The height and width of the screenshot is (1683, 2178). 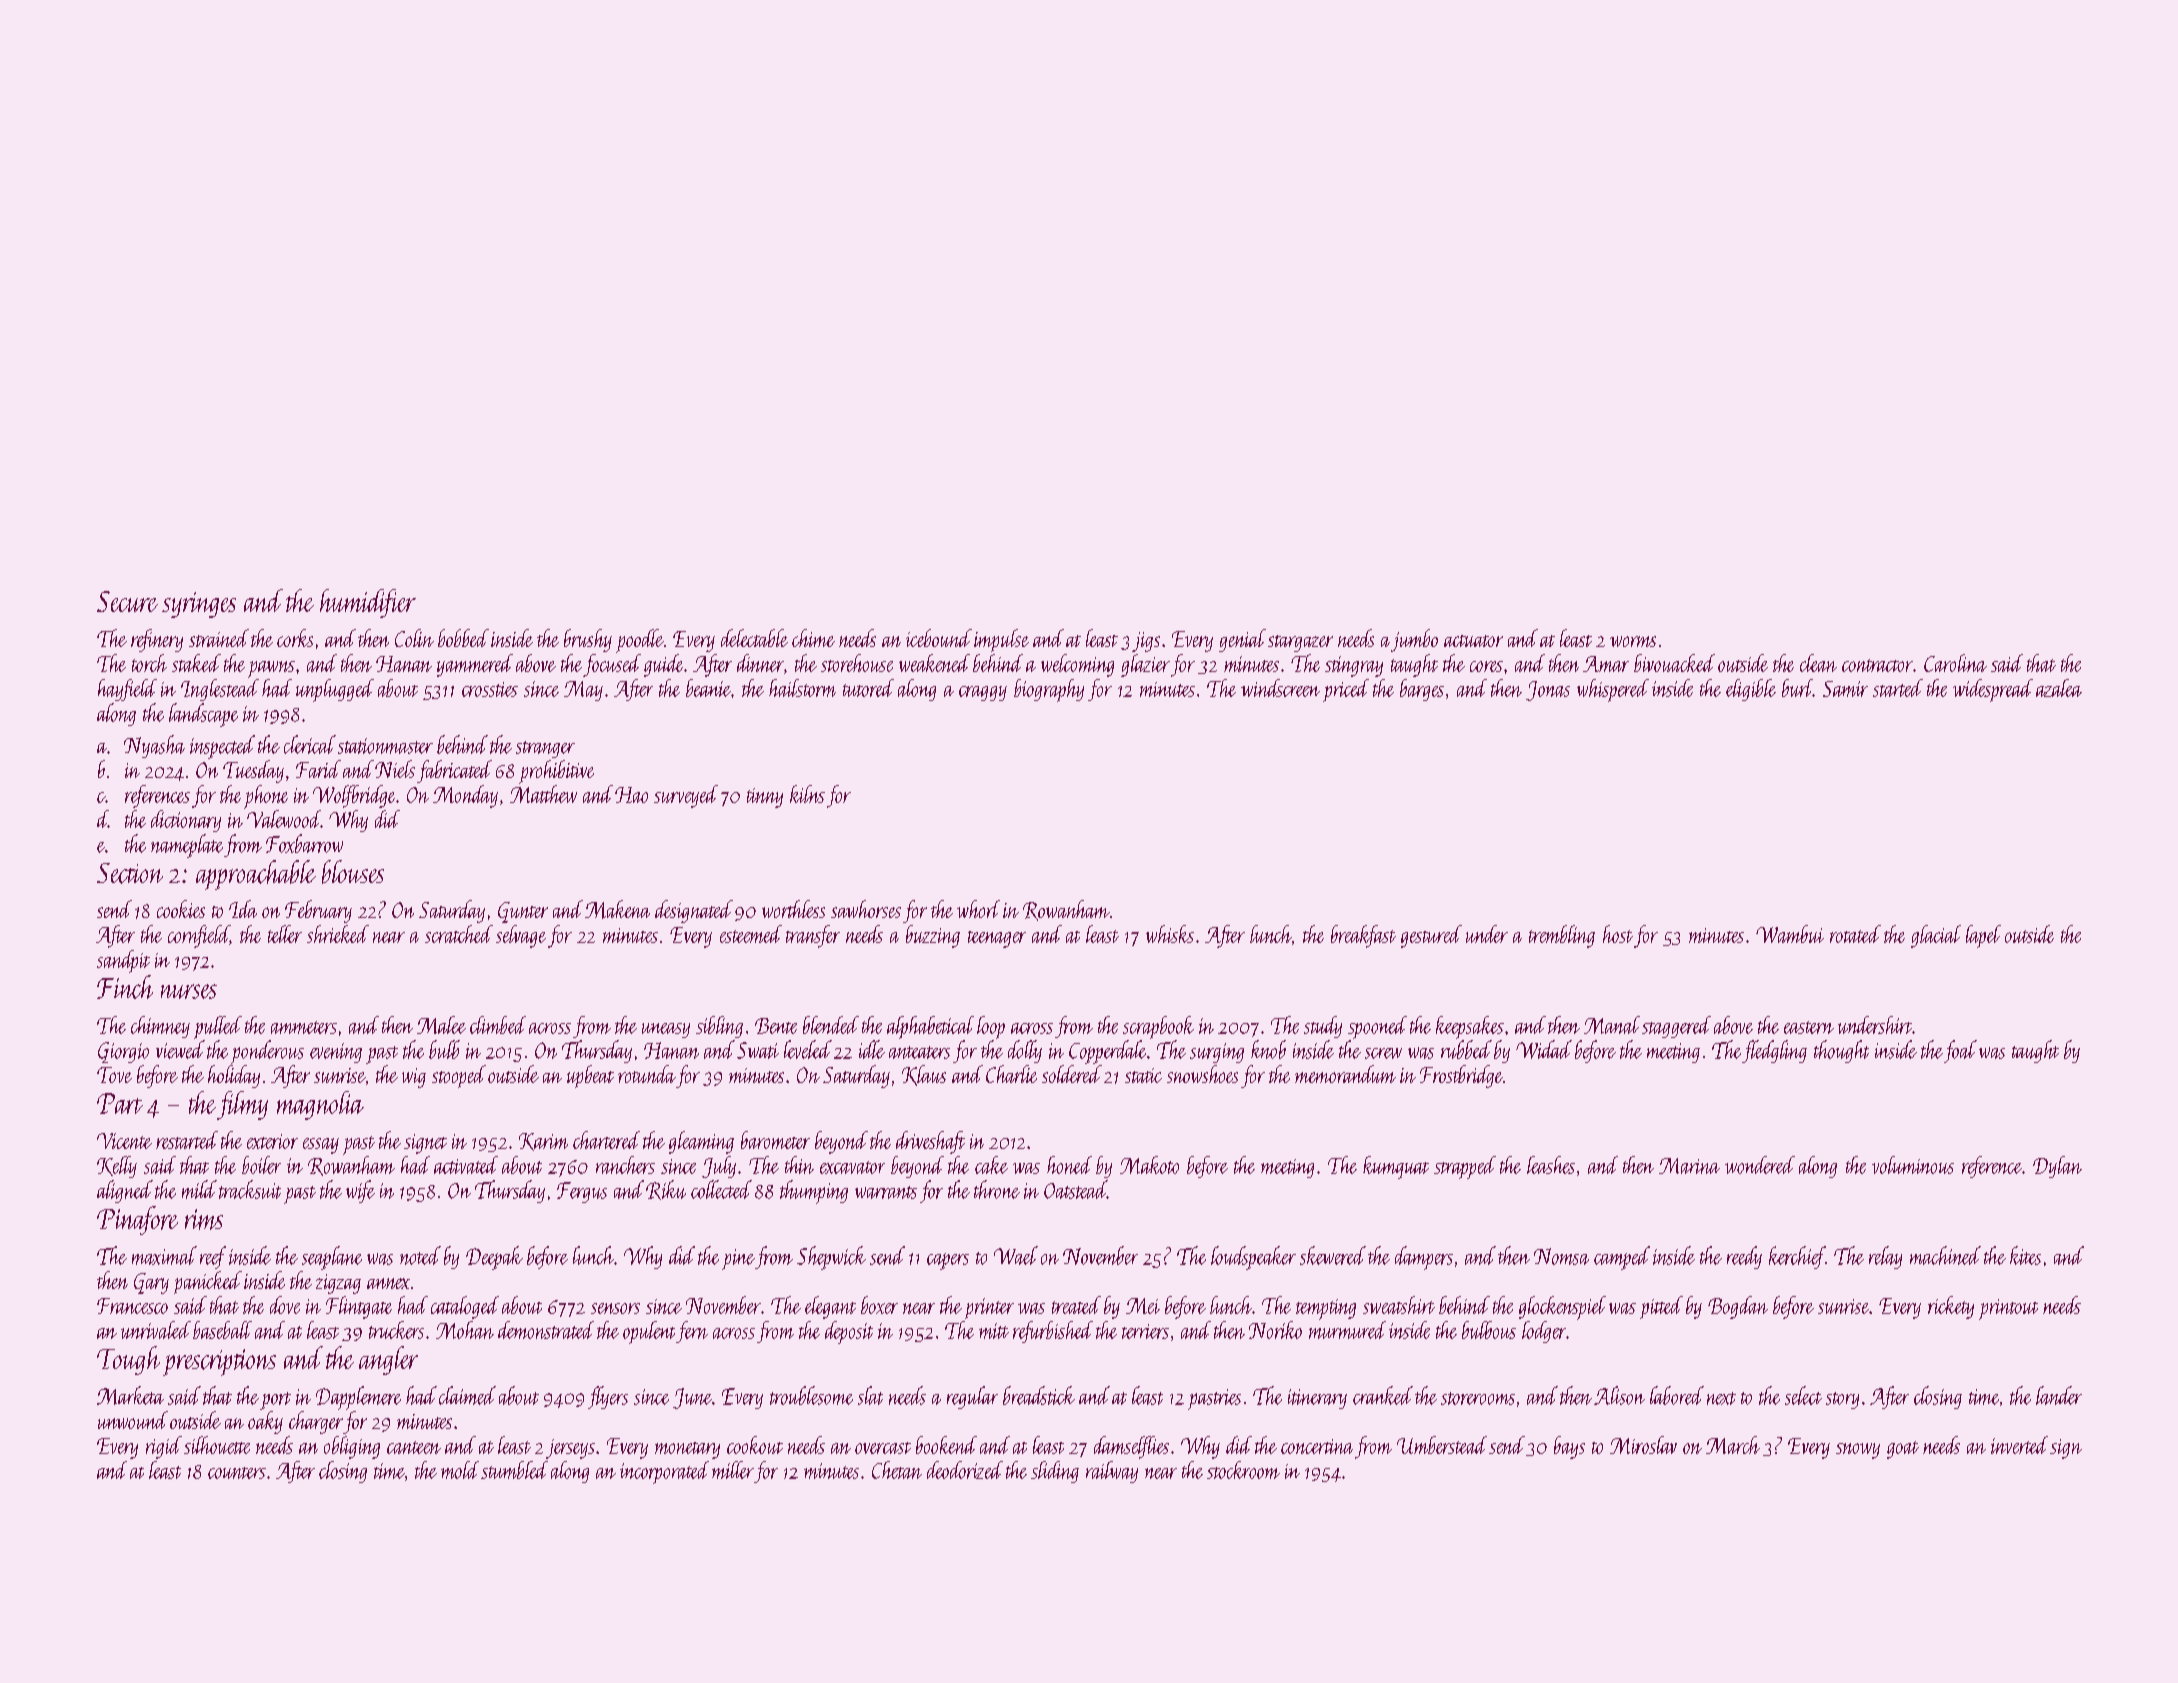 What do you see at coordinates (460, 1470) in the screenshot?
I see `mold` at bounding box center [460, 1470].
